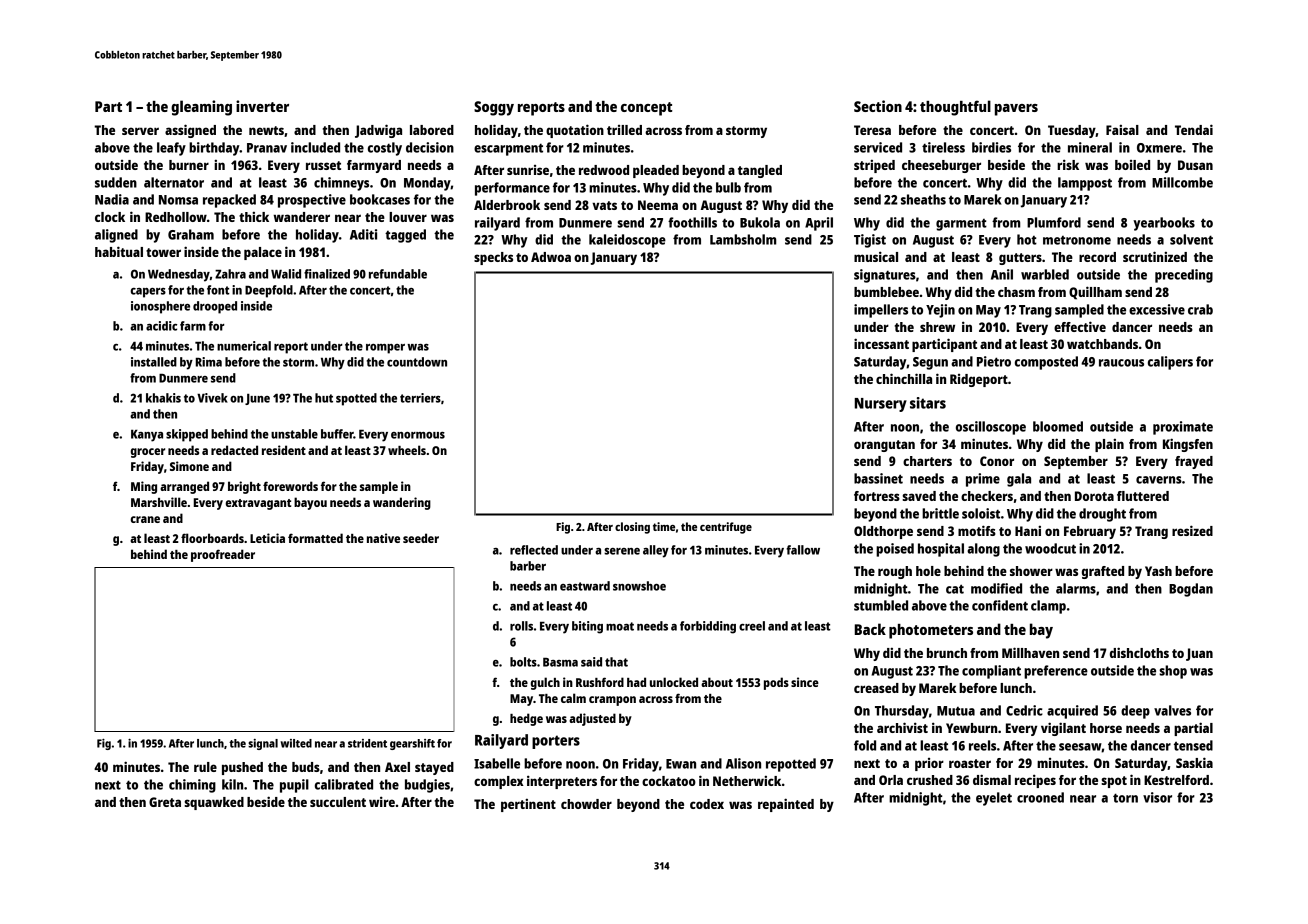 This screenshot has width=1308, height=924. Describe the element at coordinates (189, 466) in the screenshot. I see `Simone` at that location.
